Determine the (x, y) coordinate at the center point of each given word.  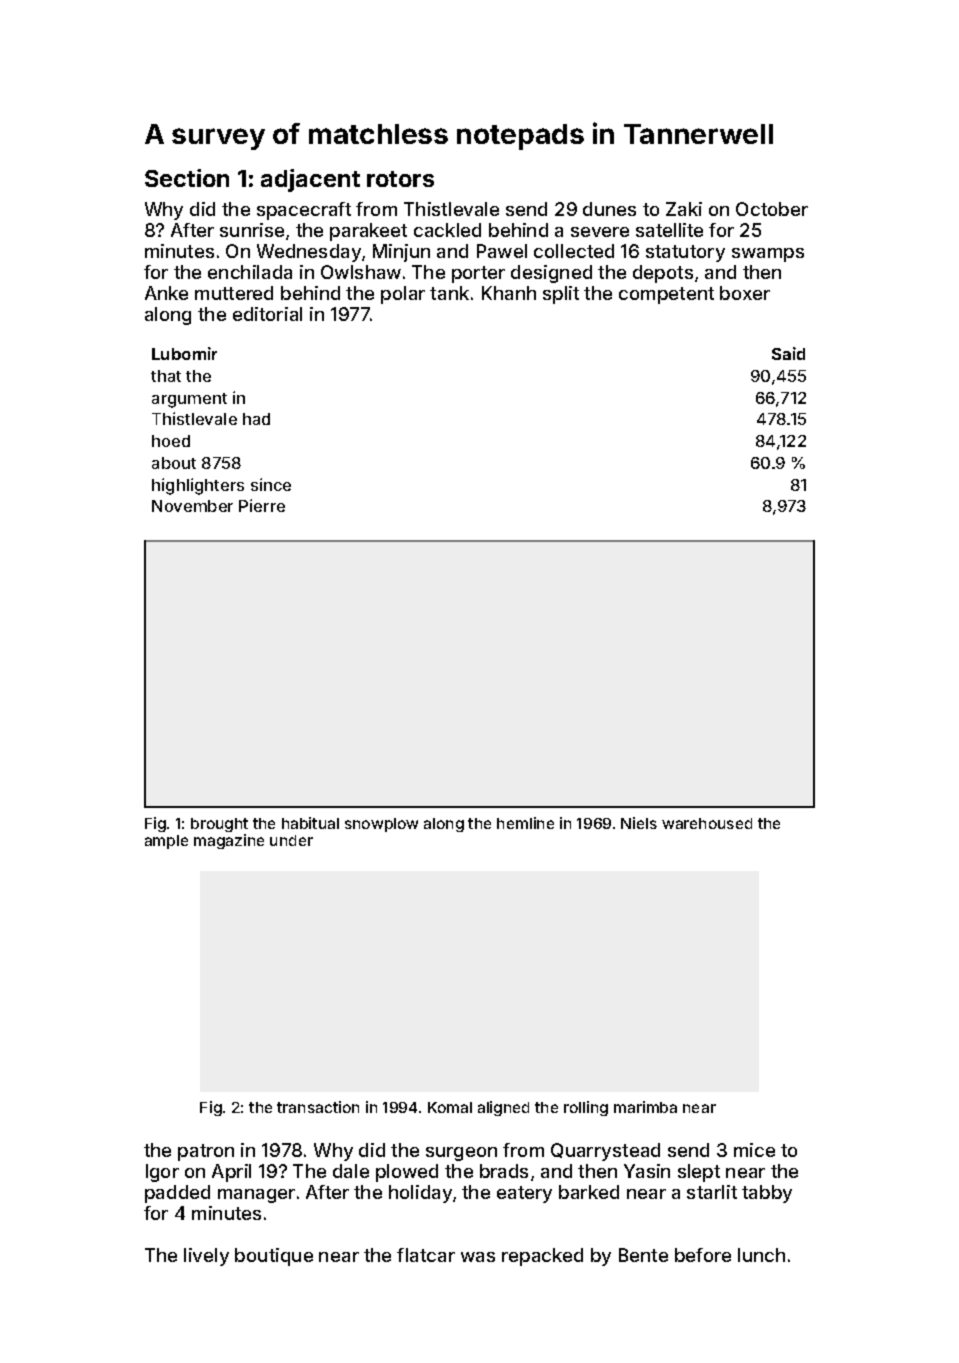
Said (788, 353)
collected (574, 251)
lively (206, 1257)
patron (206, 1152)
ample (166, 842)
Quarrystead (605, 1152)
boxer (745, 293)
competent (666, 295)
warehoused (707, 823)
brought (219, 825)
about (174, 463)
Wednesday (309, 253)
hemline (525, 823)
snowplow (381, 825)
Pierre (262, 505)
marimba (645, 1107)
